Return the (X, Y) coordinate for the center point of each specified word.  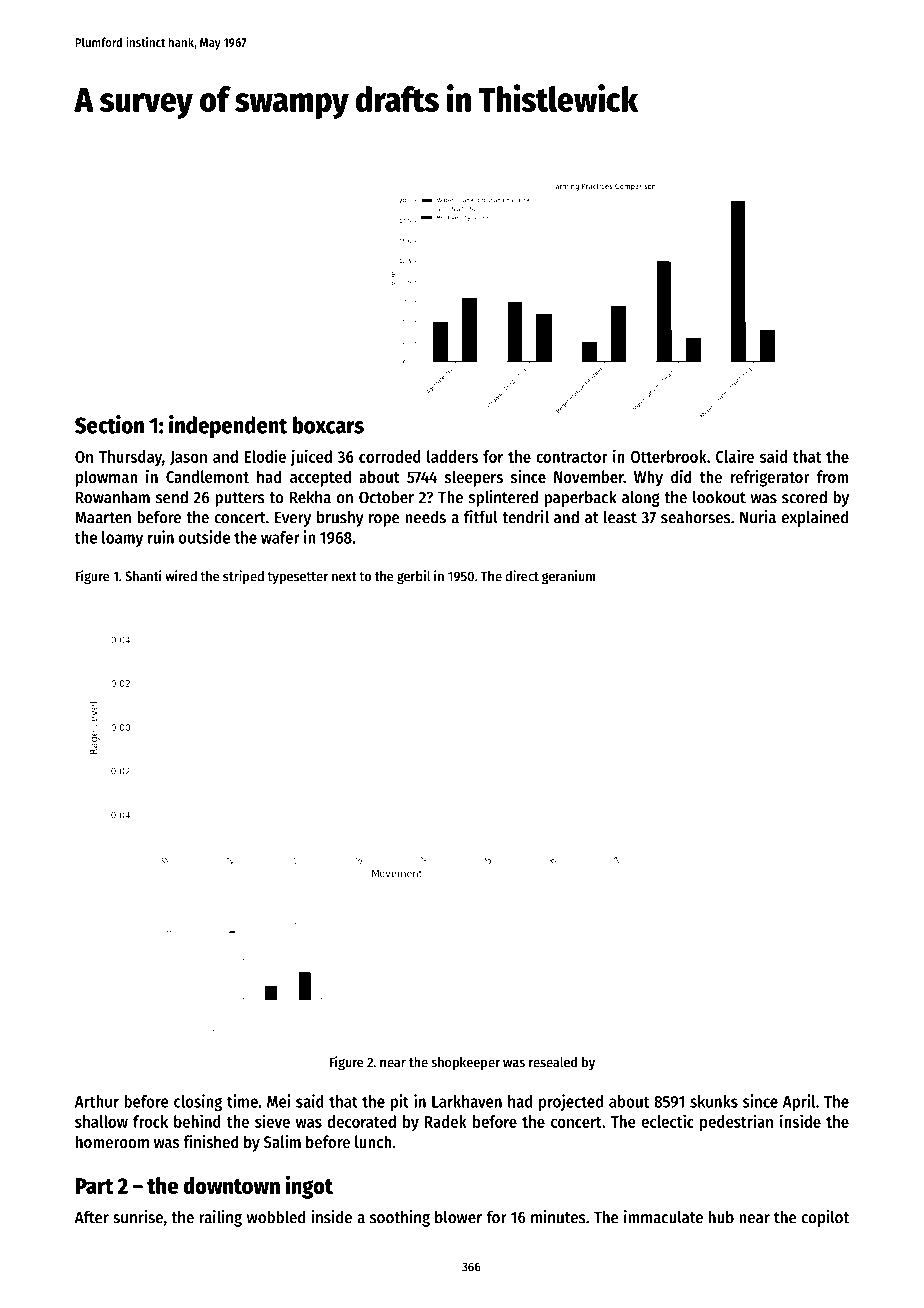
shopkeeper (465, 1063)
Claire (735, 456)
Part (94, 1186)
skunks (714, 1101)
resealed (553, 1062)
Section (109, 424)
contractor (572, 457)
